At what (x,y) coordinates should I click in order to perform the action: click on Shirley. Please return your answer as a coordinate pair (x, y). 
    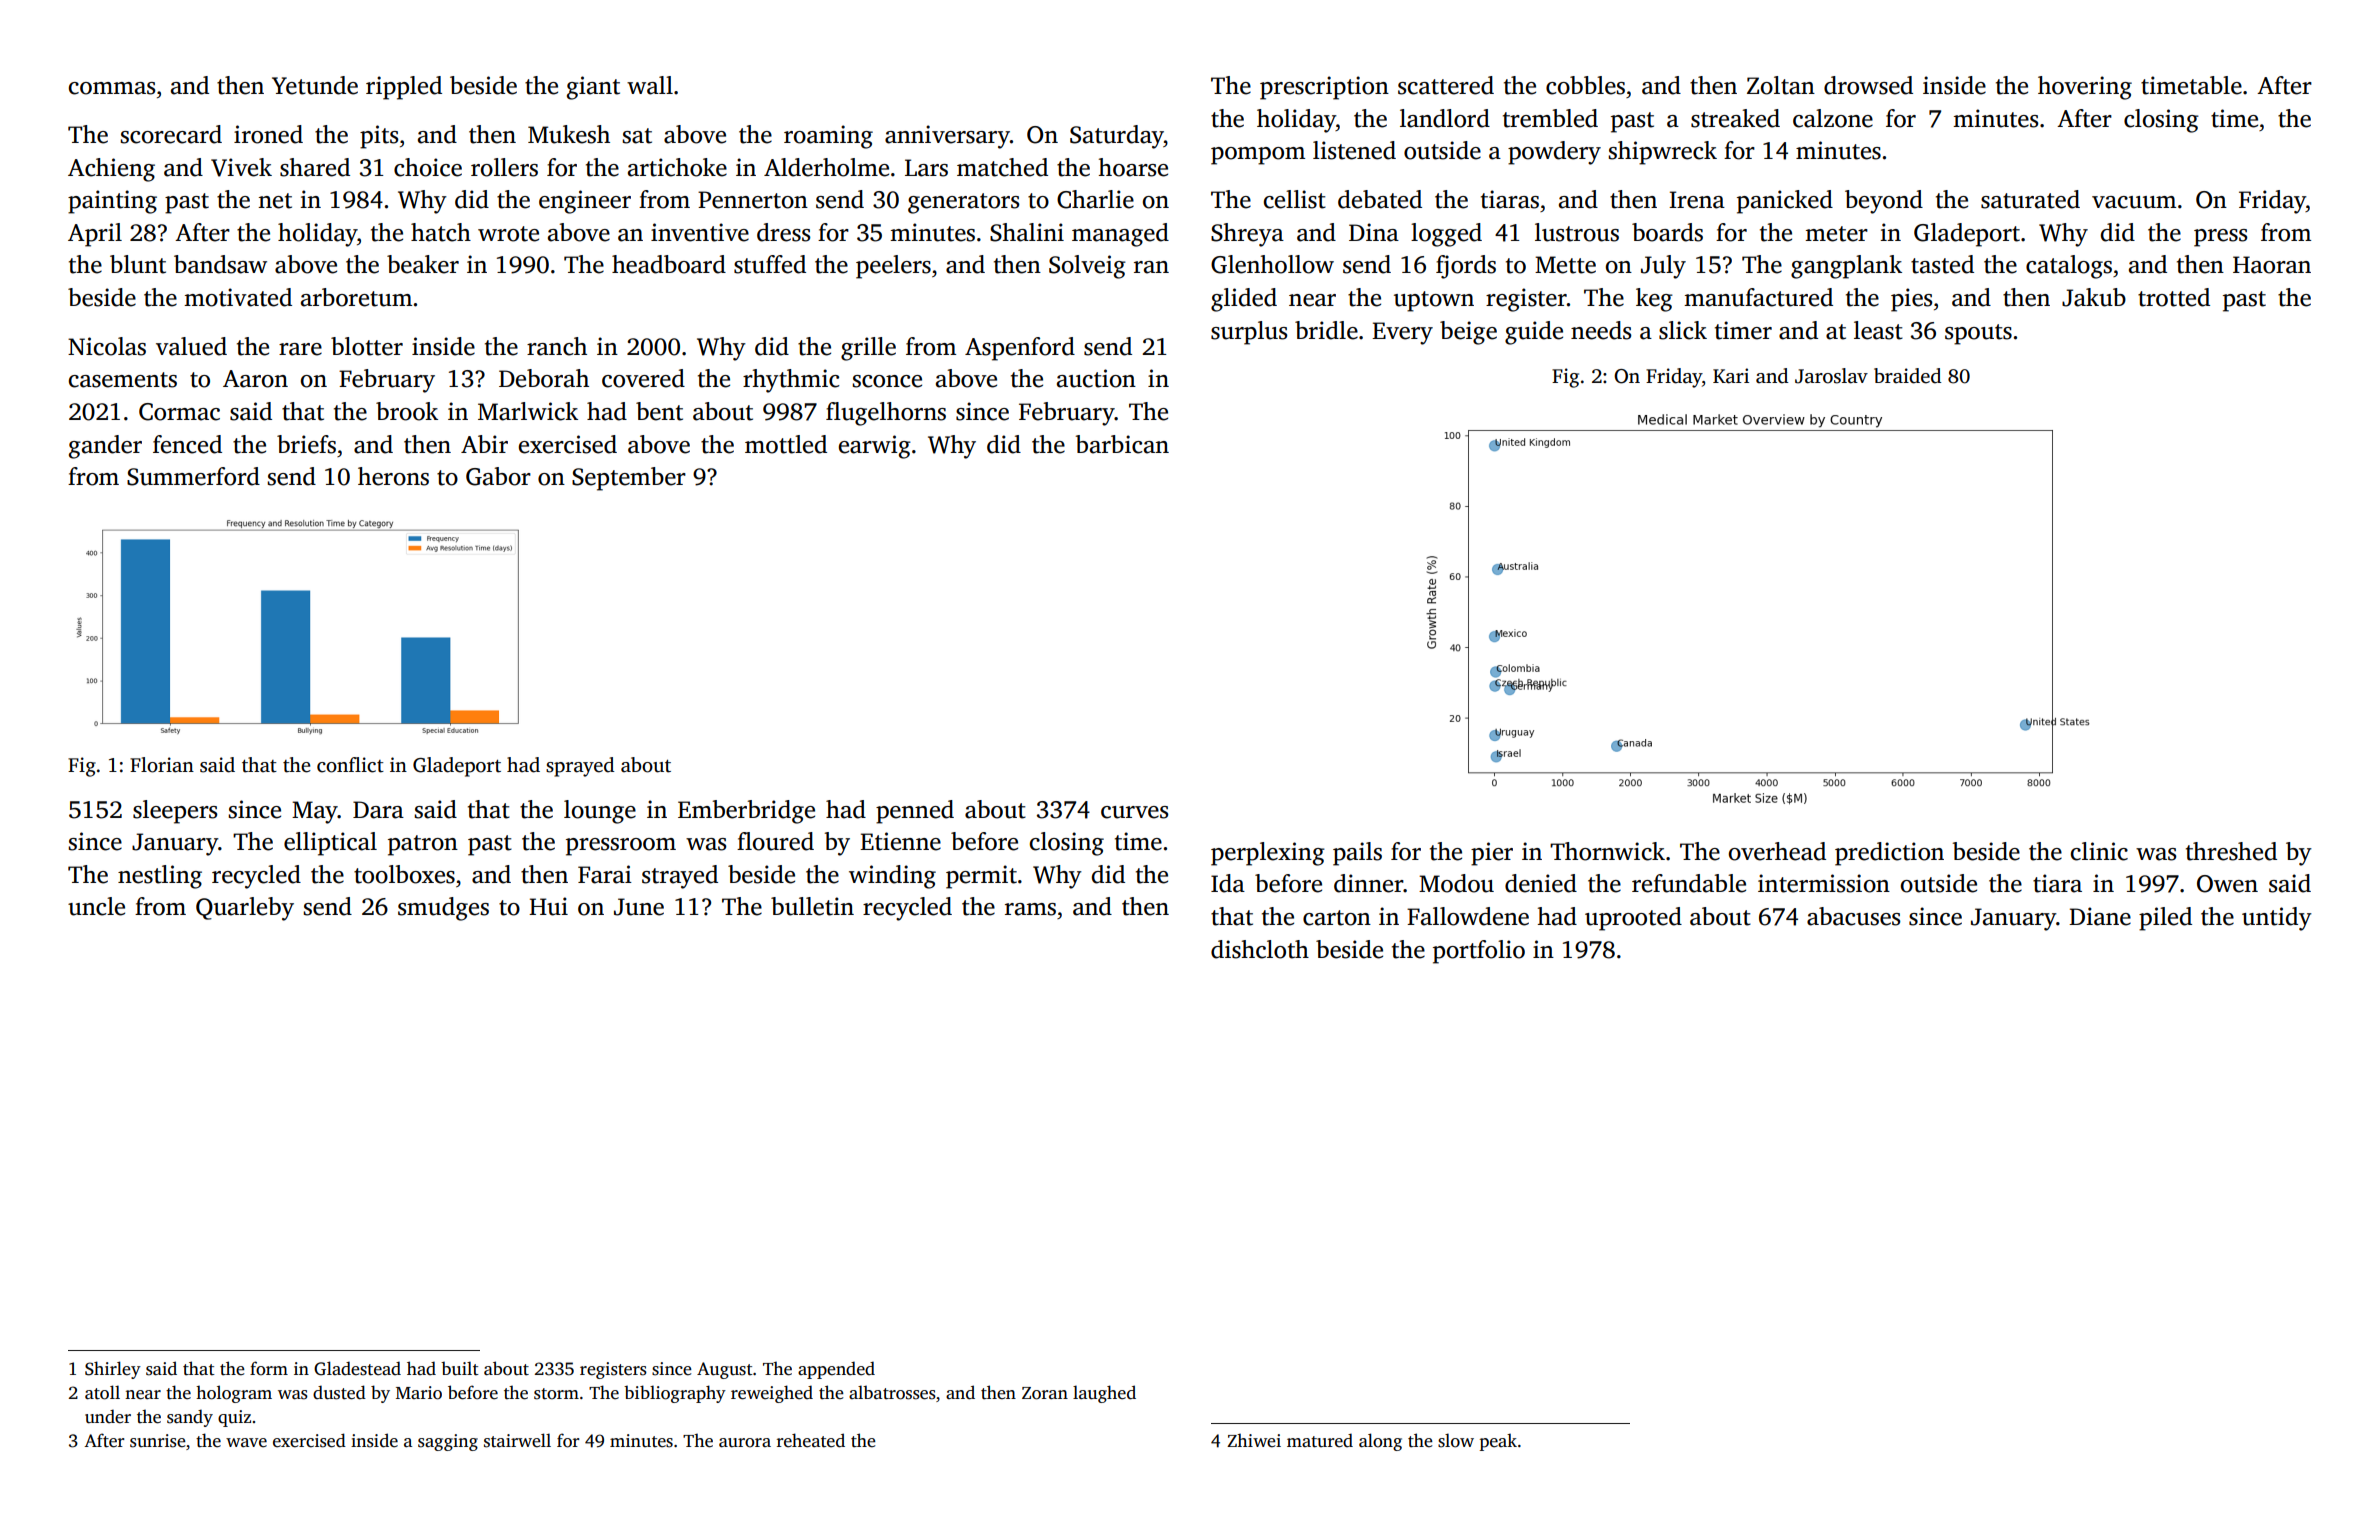
    Looking at the image, I should click on (113, 1370).
